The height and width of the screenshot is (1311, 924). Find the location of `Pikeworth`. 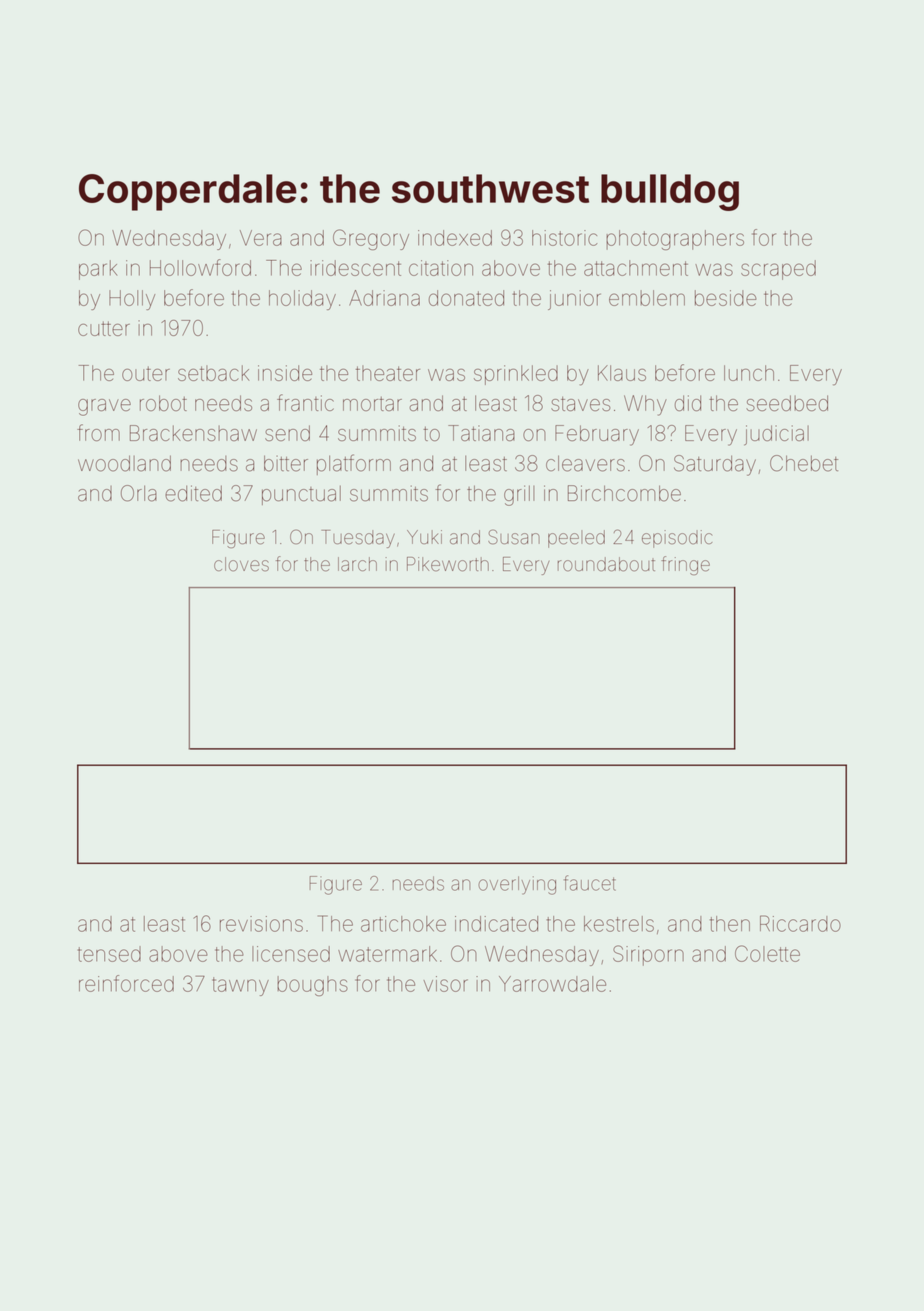

Pikeworth is located at coordinates (448, 564).
